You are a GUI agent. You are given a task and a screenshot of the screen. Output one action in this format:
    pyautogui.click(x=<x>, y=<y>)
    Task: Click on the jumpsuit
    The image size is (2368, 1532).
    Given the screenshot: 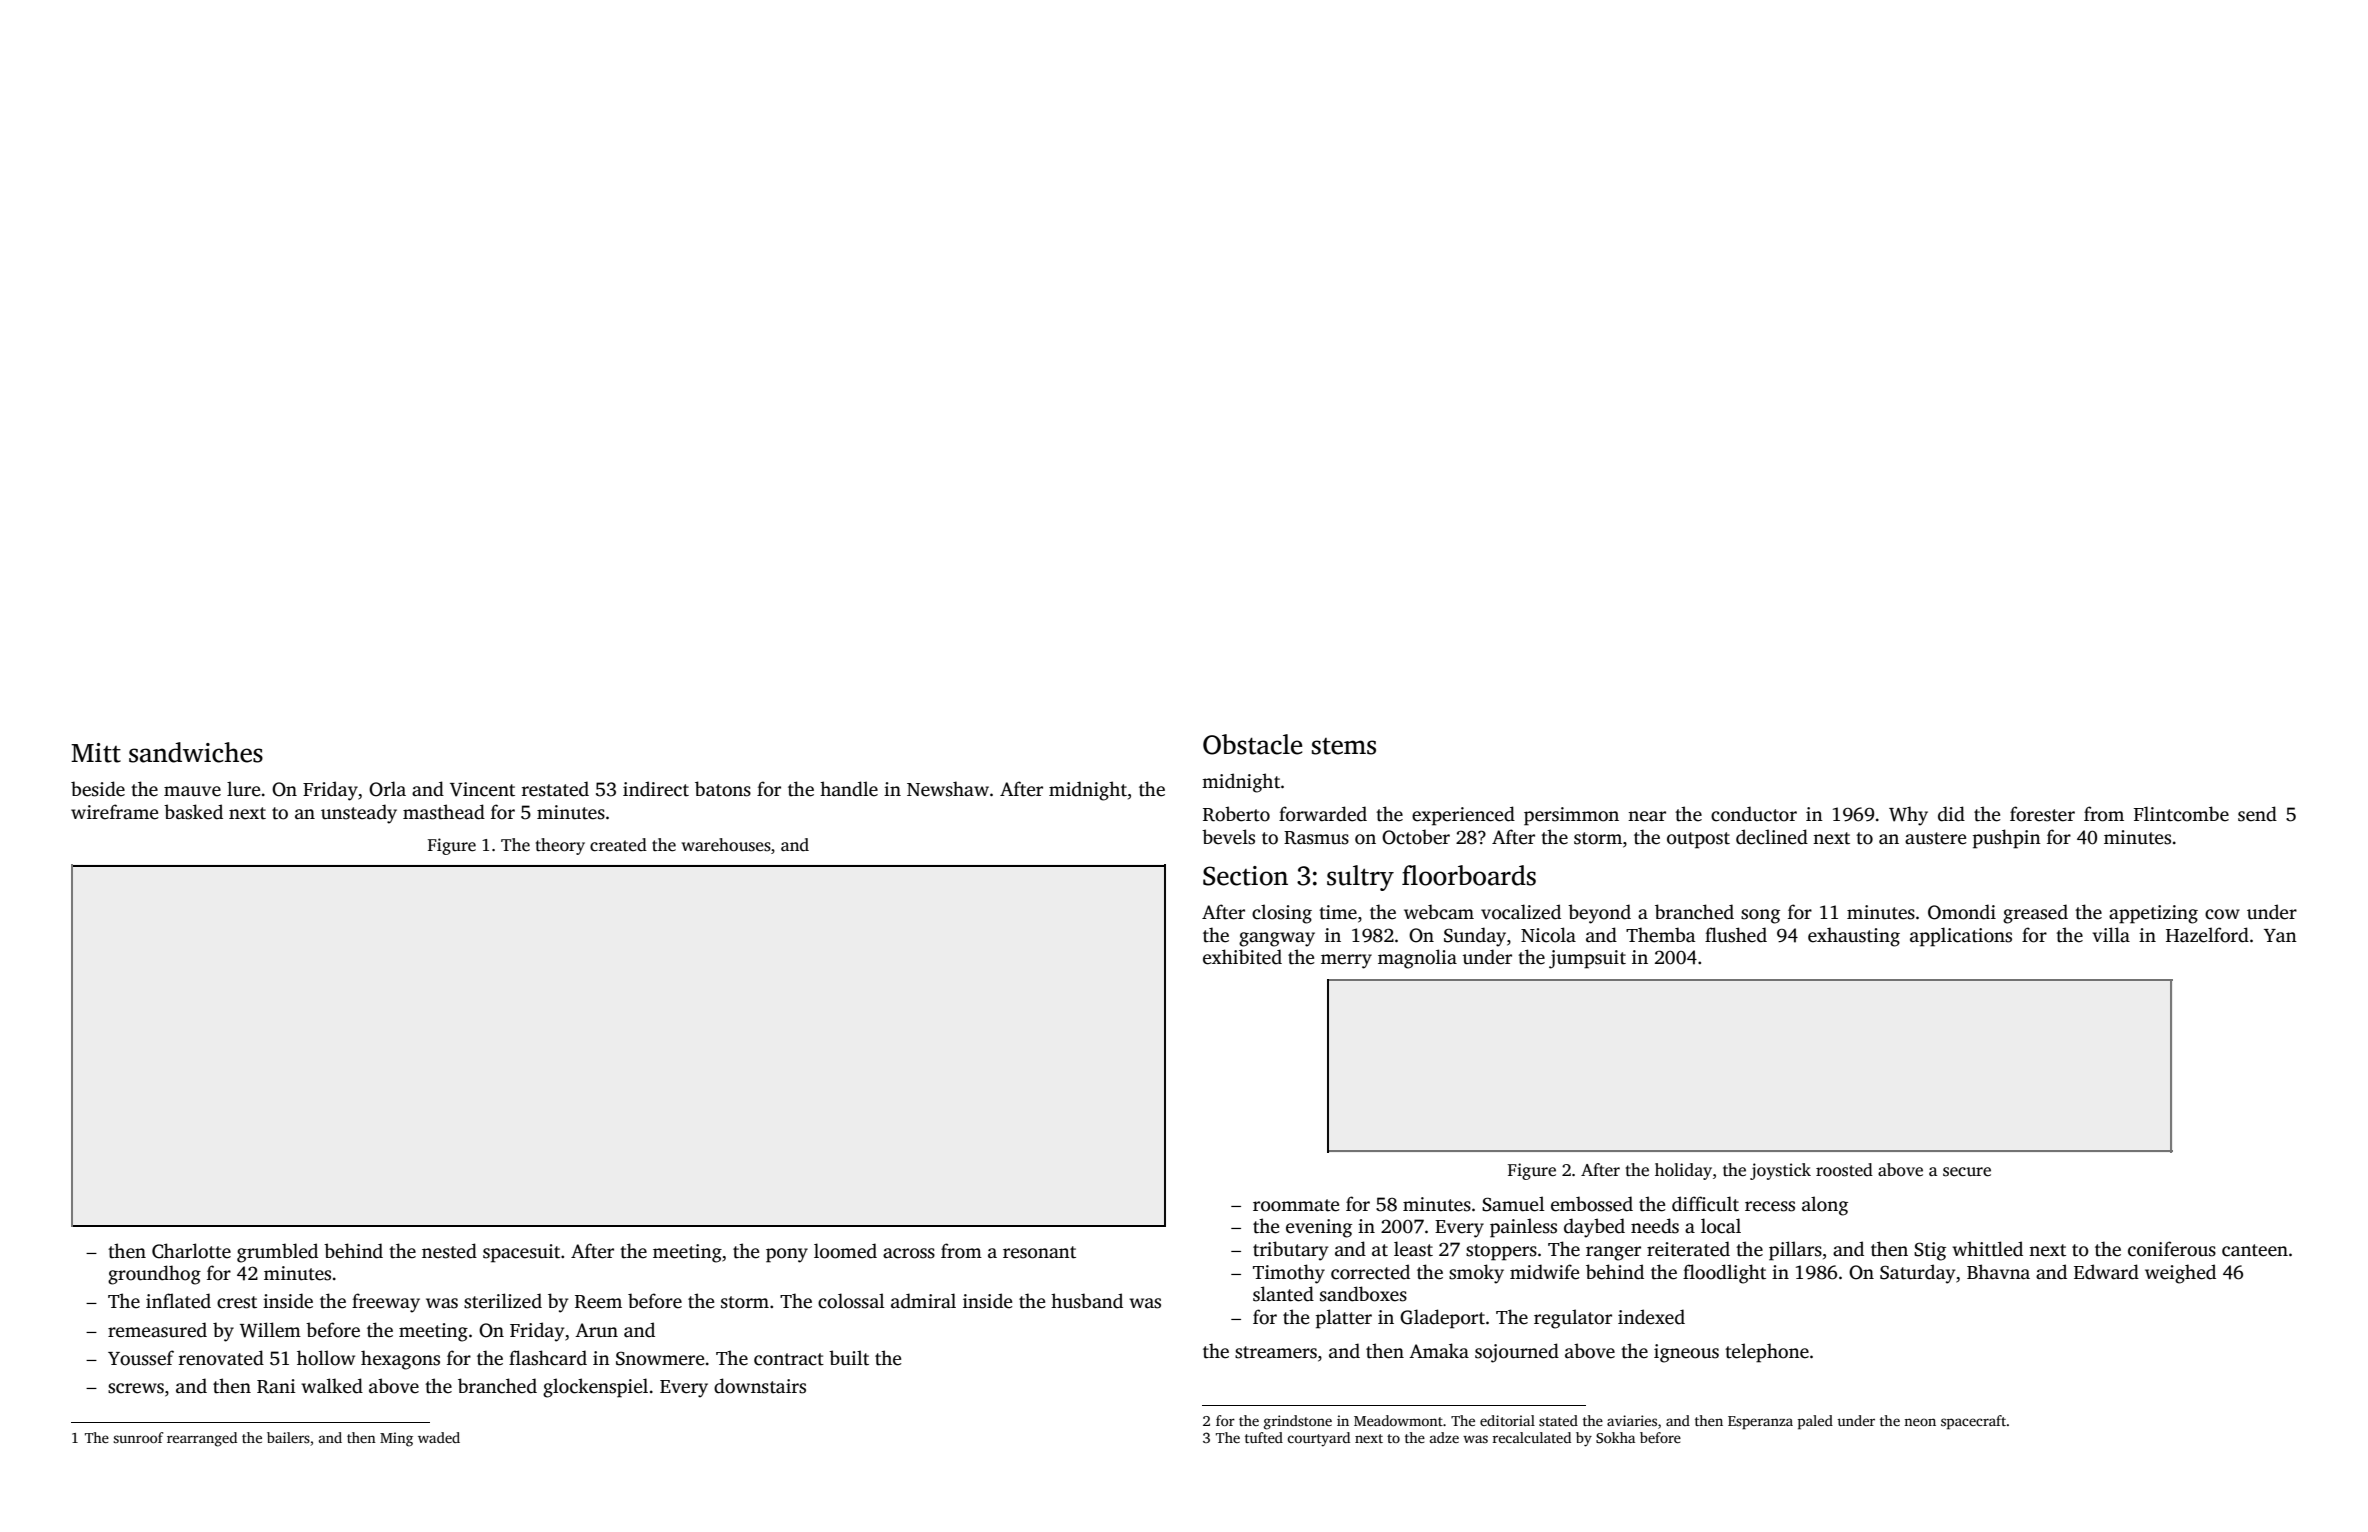 What is the action you would take?
    pyautogui.click(x=1587, y=959)
